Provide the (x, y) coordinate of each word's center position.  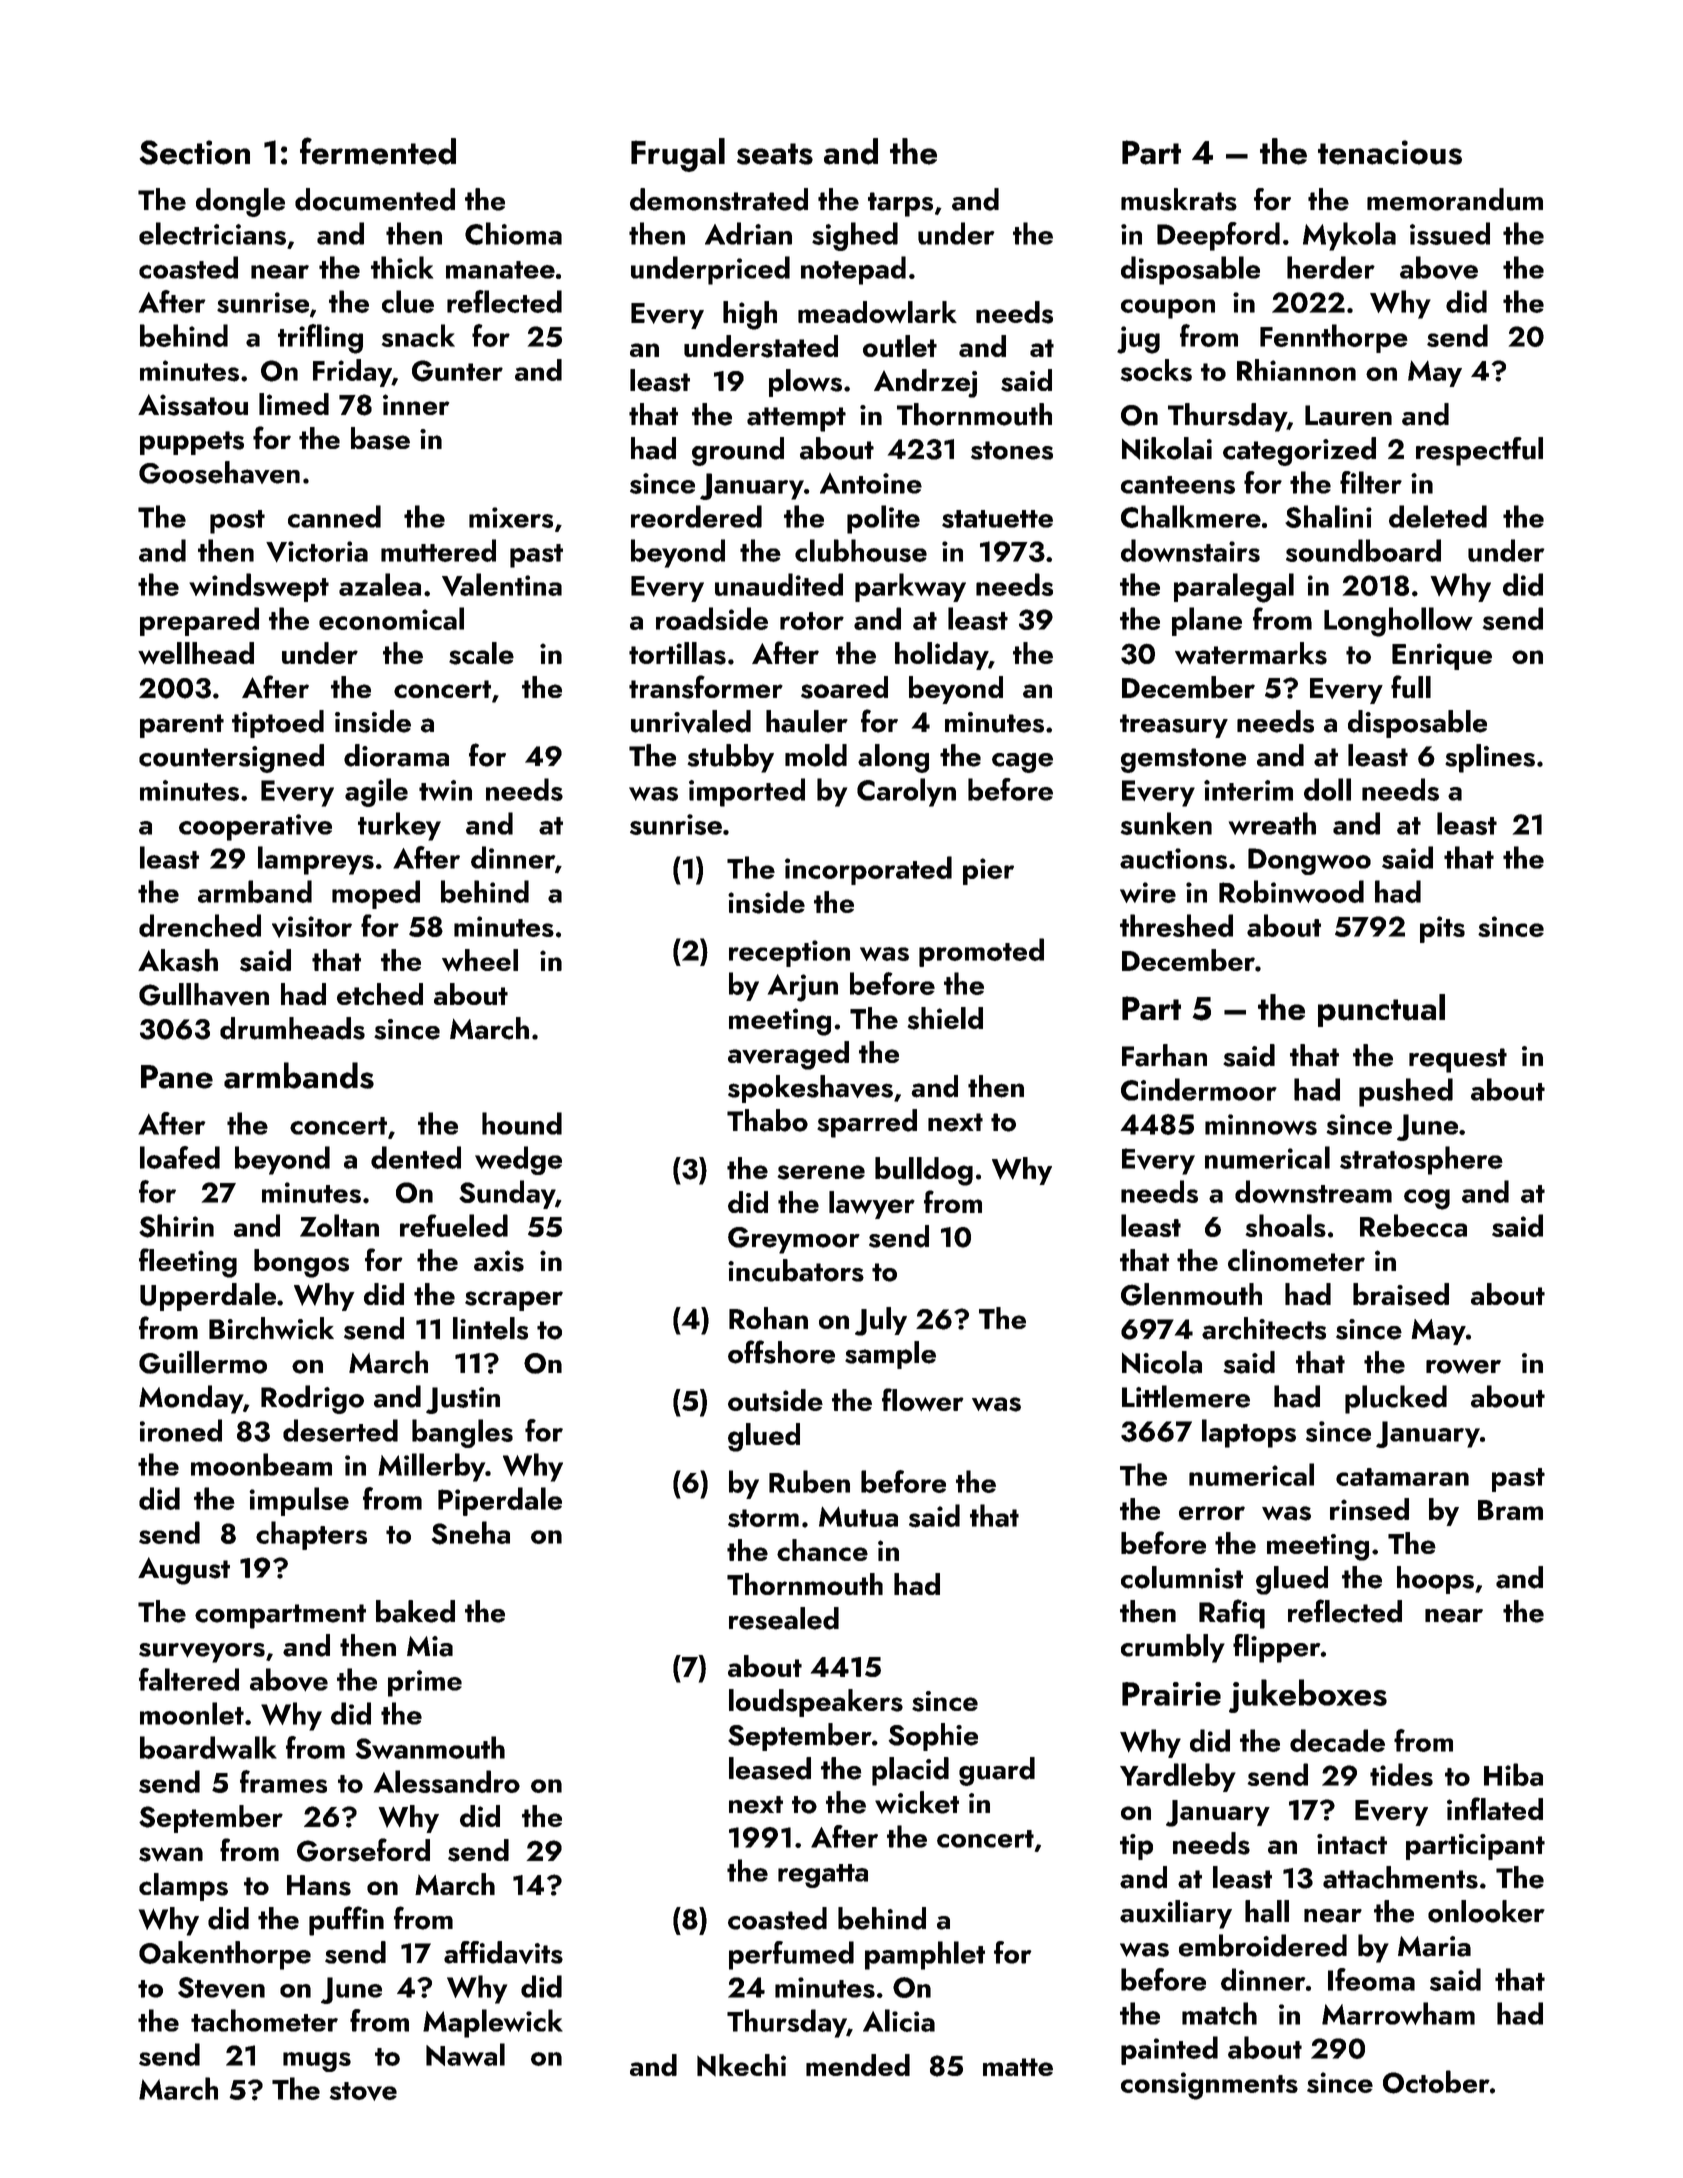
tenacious (1390, 152)
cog (1427, 1199)
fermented (378, 151)
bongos (301, 1263)
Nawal (465, 2054)
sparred (867, 1123)
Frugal (678, 155)
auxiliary (1176, 1914)
